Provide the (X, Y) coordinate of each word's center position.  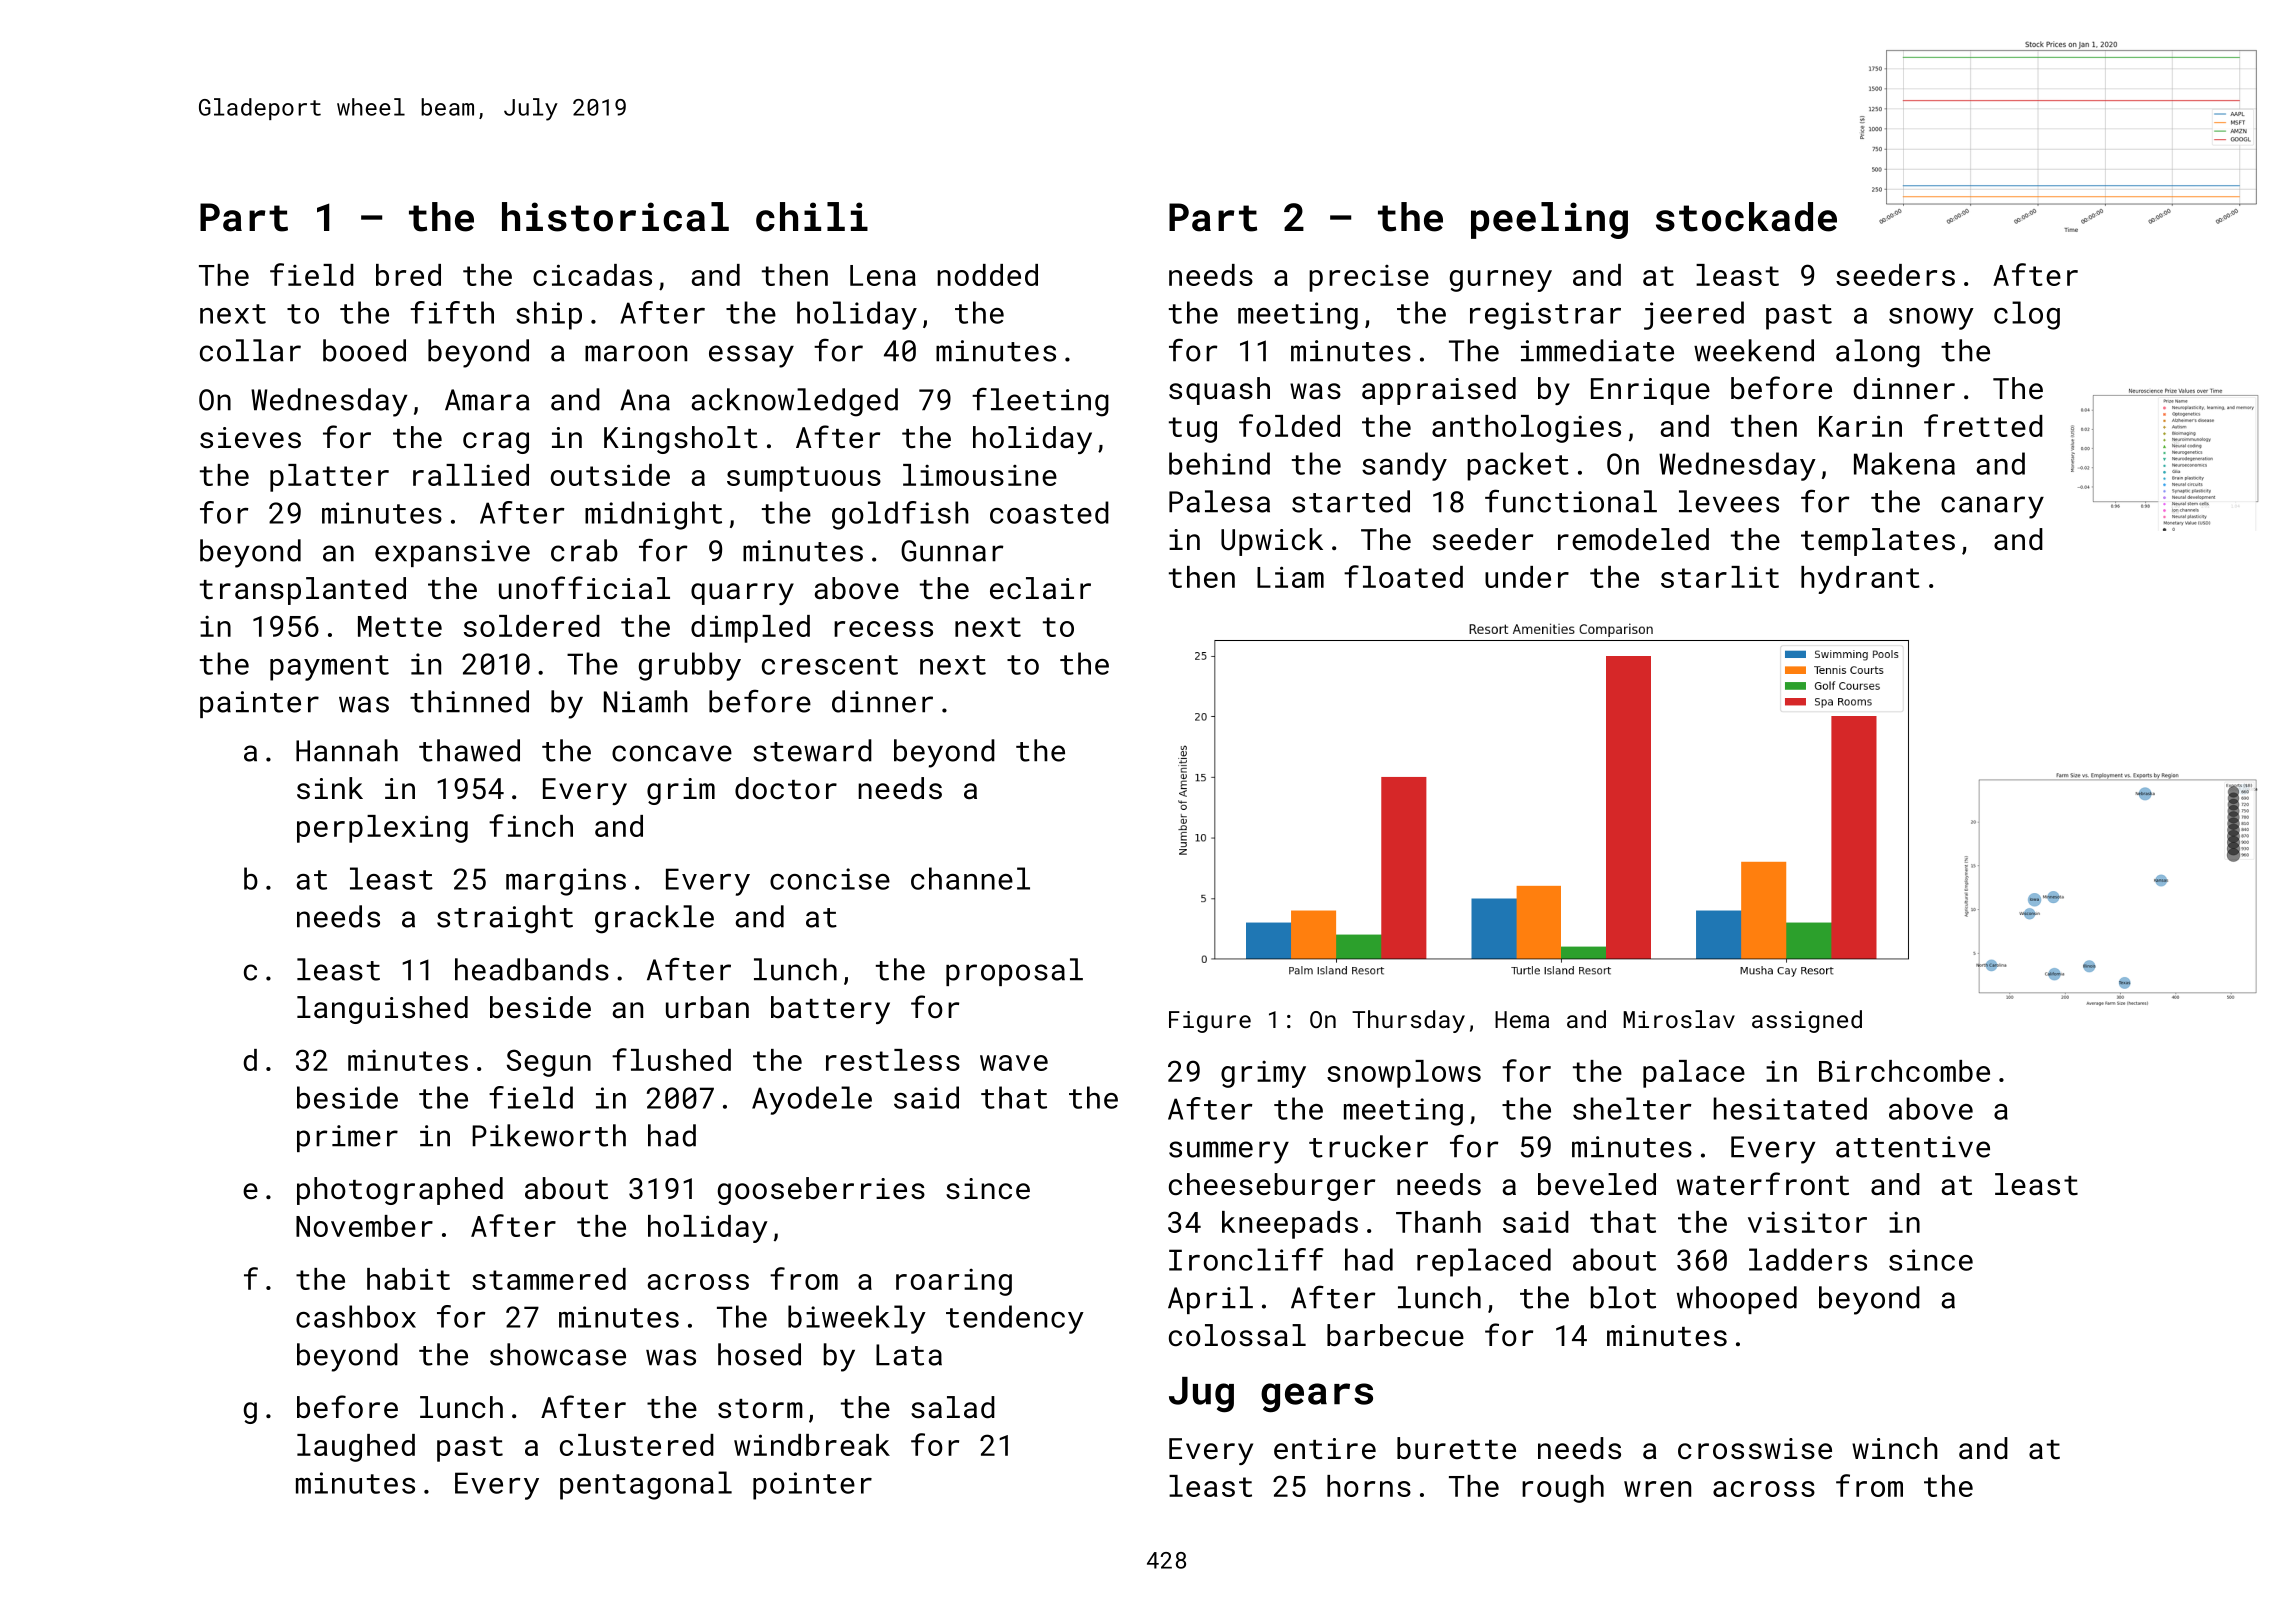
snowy (1931, 319)
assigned (1807, 1021)
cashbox (356, 1316)
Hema (1522, 1019)
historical (615, 217)
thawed (469, 750)
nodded (987, 275)
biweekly (857, 1319)
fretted (1983, 425)
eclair (1040, 588)
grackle (654, 919)
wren (1657, 1489)
